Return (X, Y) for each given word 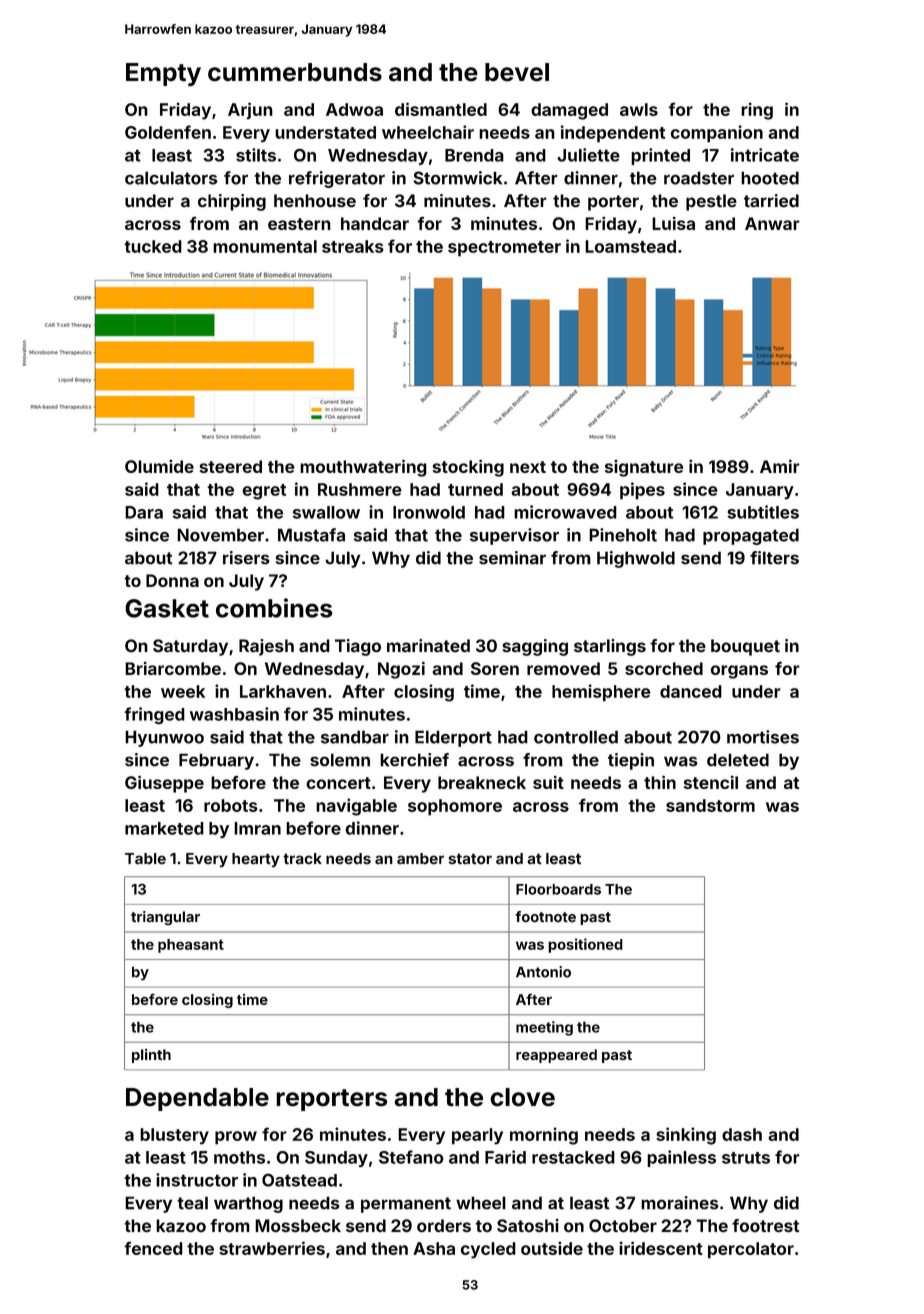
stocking (468, 468)
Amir (780, 466)
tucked (153, 246)
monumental (265, 246)
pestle (711, 202)
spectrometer (504, 249)
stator (470, 859)
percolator (751, 1250)
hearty (256, 860)
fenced (153, 1248)
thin (660, 782)
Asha (434, 1248)
